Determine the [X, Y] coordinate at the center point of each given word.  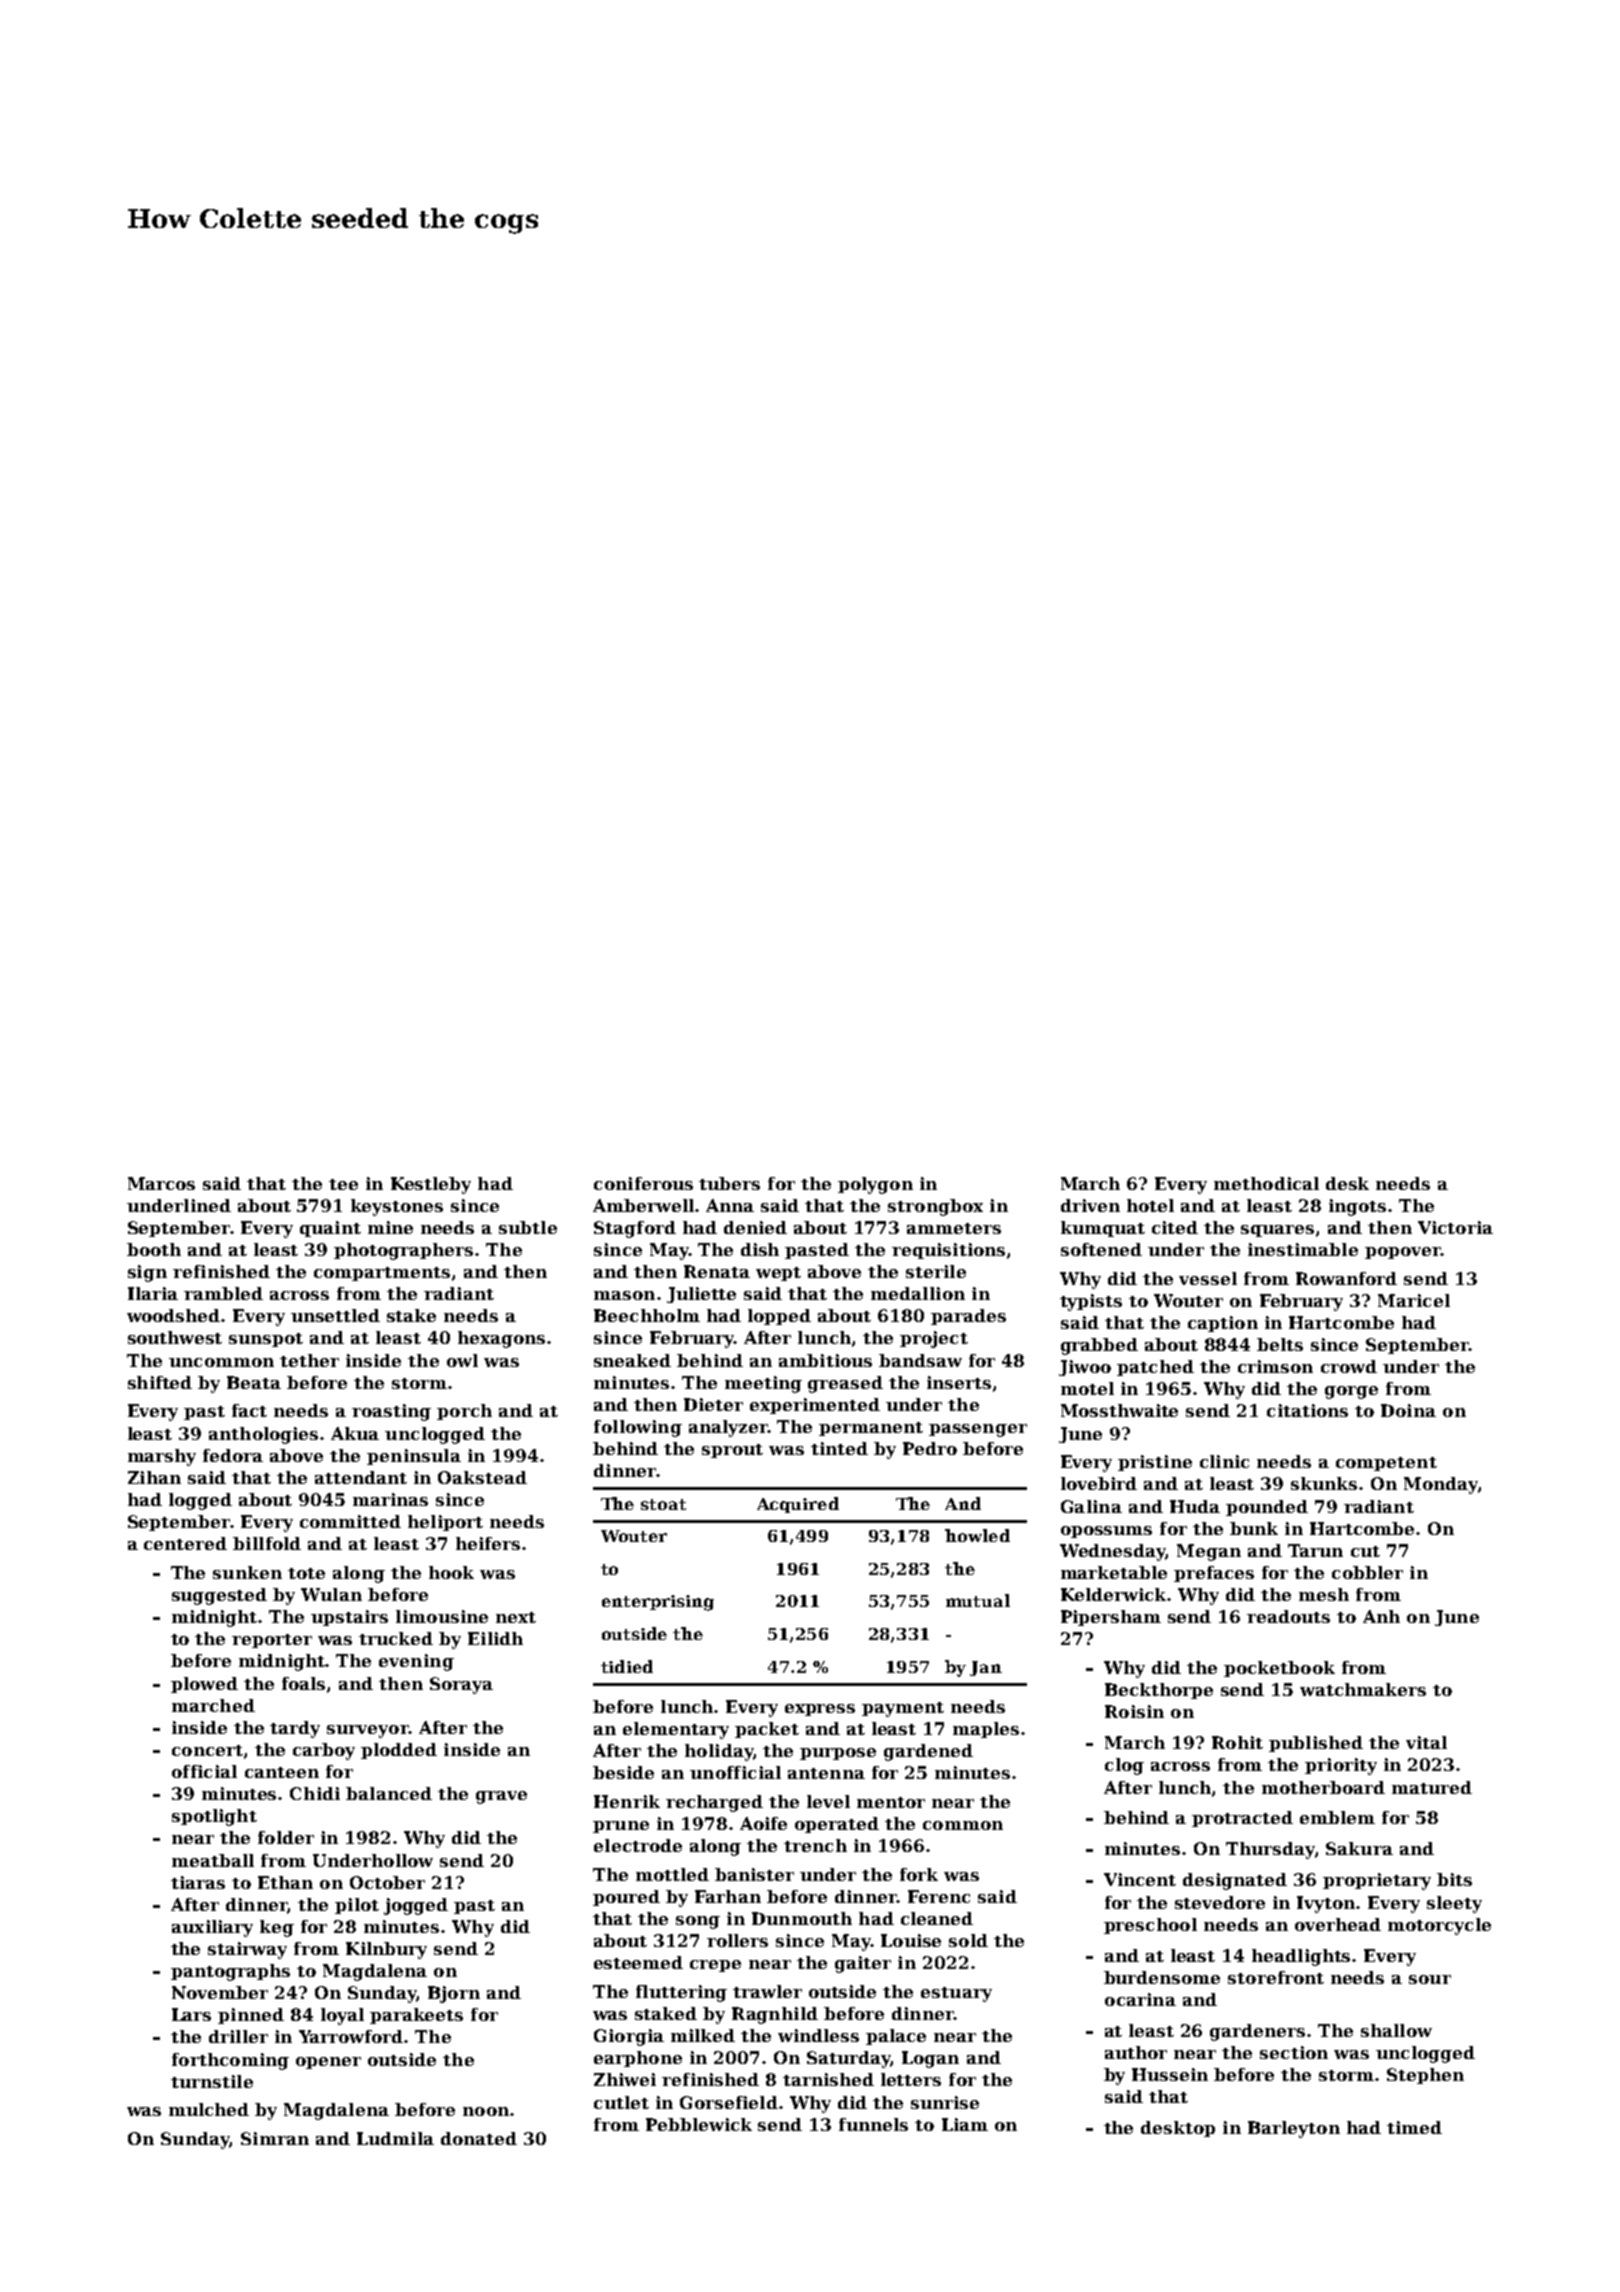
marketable [1114, 1572]
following [638, 1428]
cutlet [621, 2102]
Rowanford [1346, 1278]
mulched [209, 2109]
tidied [627, 1666]
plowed [204, 1685]
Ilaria [153, 1293]
